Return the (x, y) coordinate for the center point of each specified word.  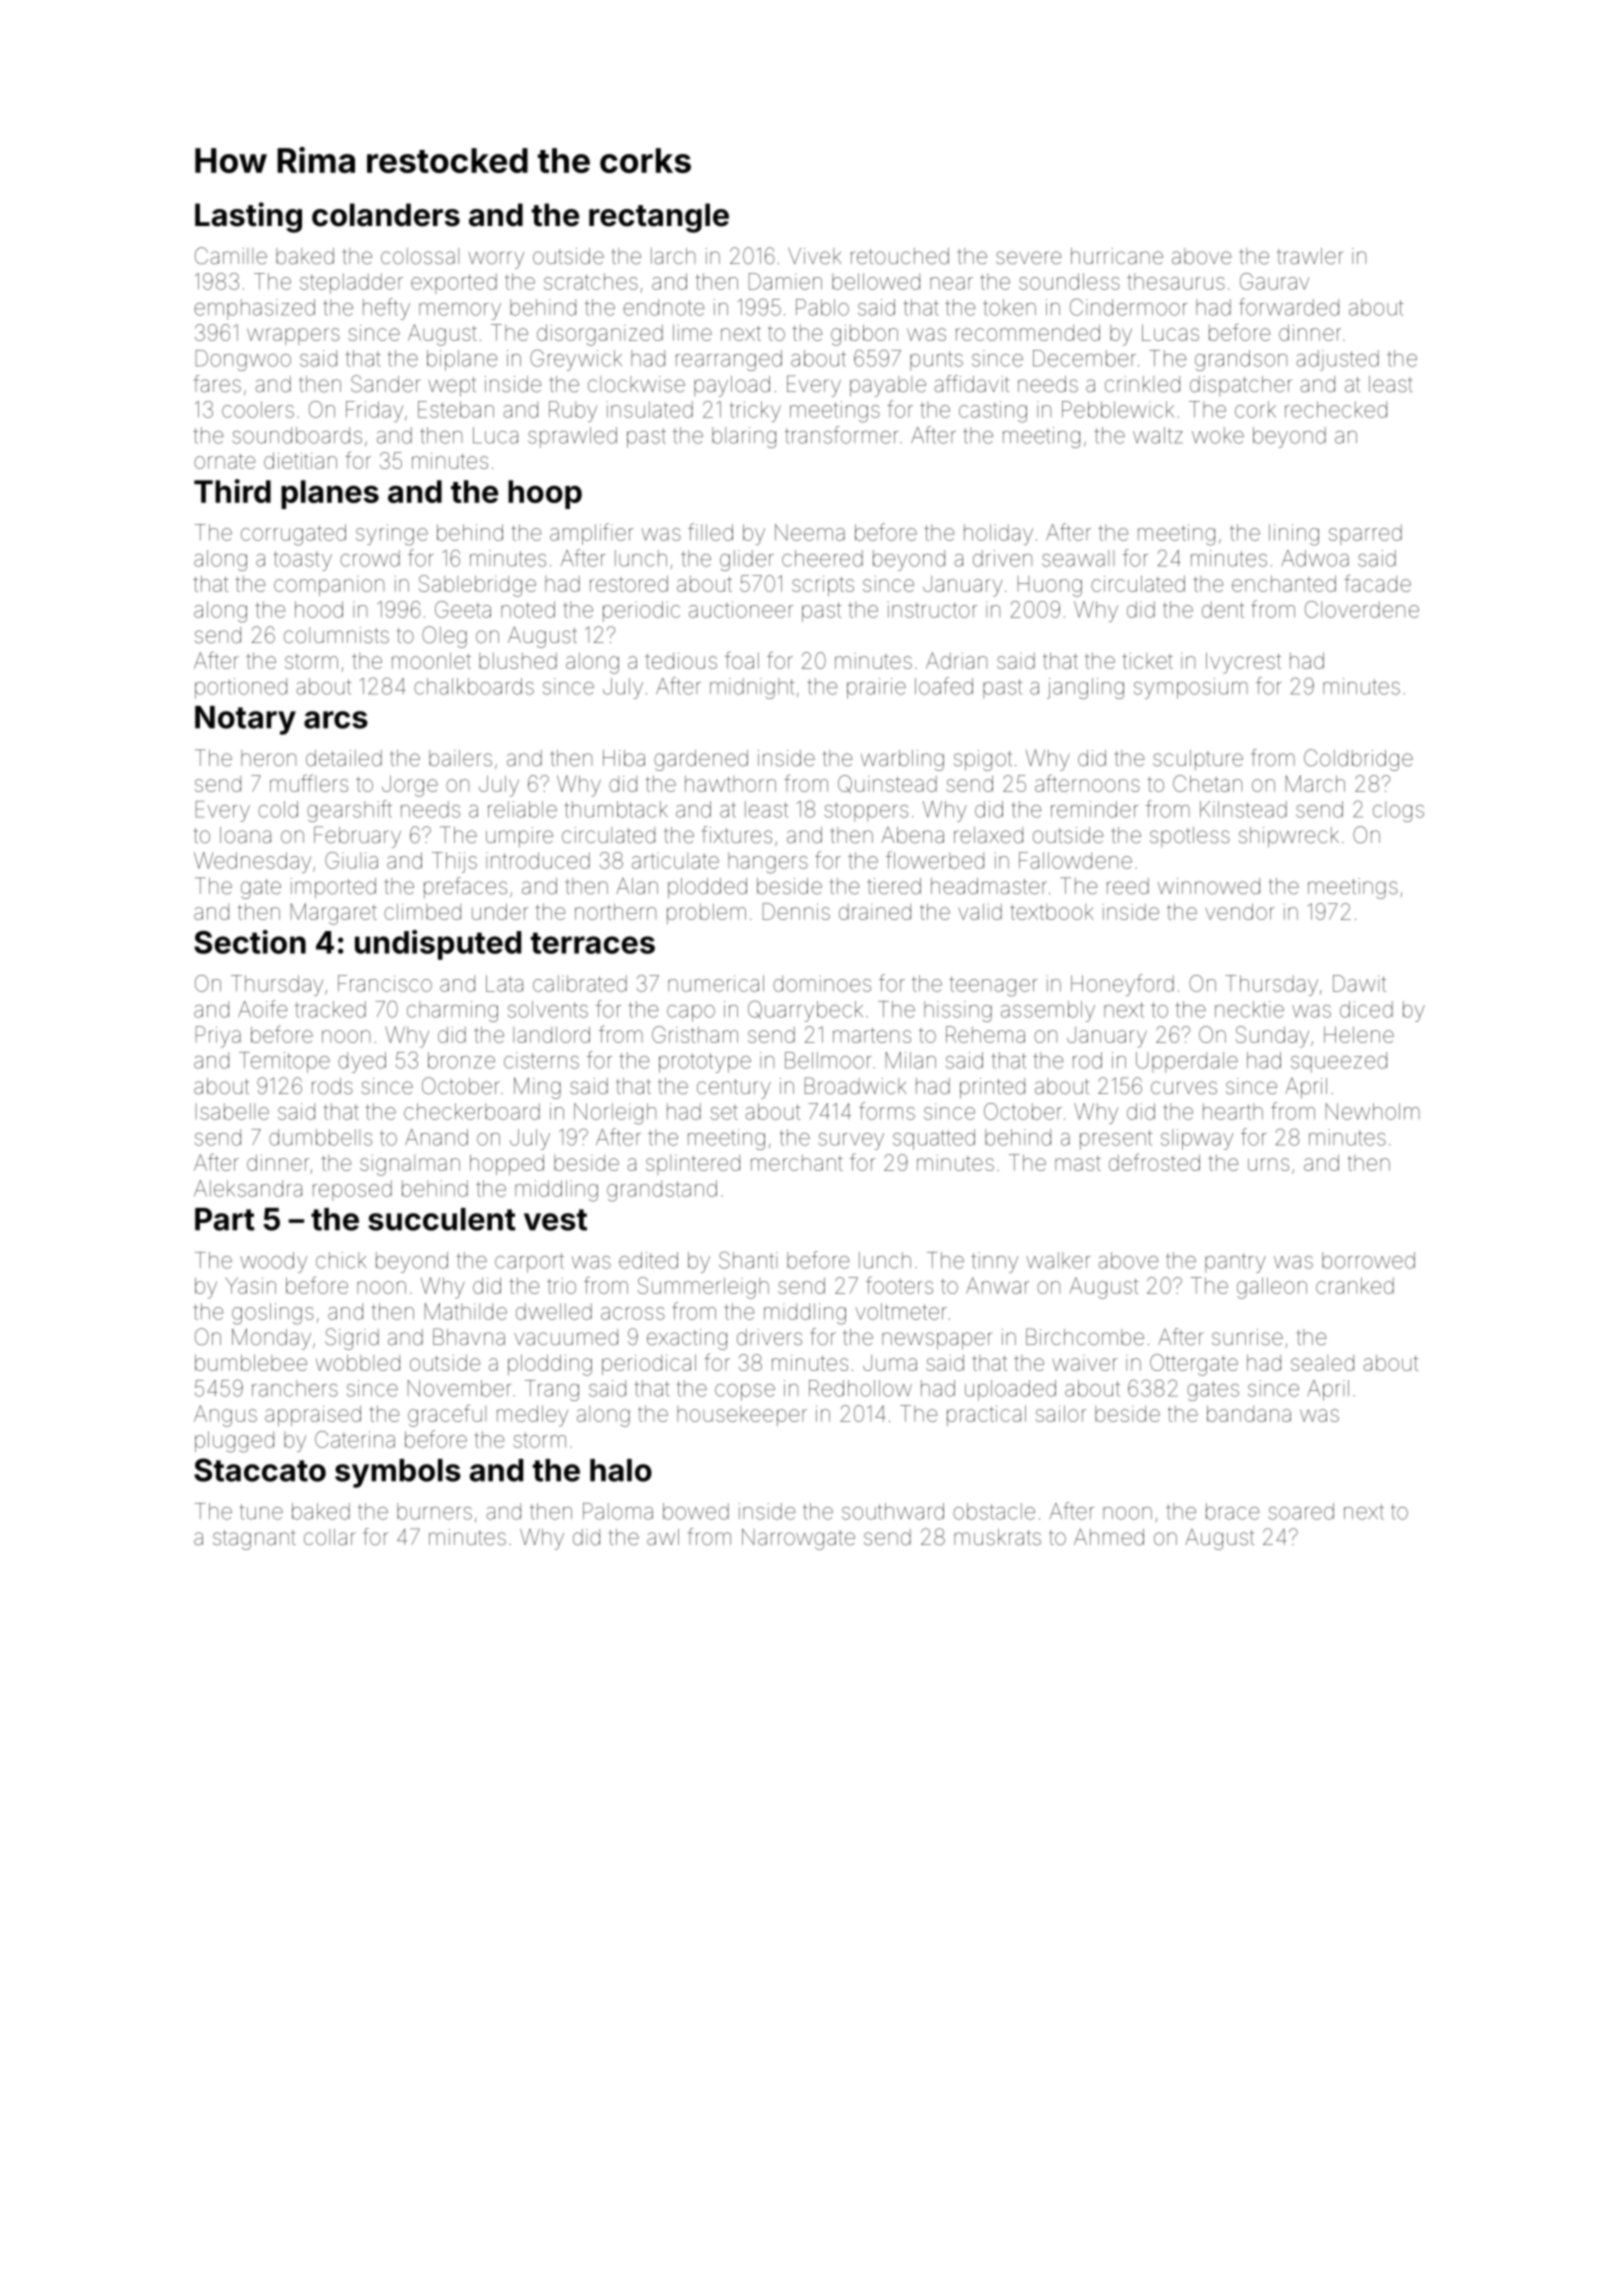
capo (691, 1013)
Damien (785, 281)
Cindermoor (1128, 307)
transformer (841, 435)
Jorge (410, 786)
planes (330, 494)
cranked (1355, 1285)
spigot (983, 760)
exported (454, 283)
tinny (994, 1262)
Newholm (1373, 1111)
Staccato (260, 1470)
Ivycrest (1243, 663)
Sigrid (352, 1339)
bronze (461, 1060)
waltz (1158, 435)
